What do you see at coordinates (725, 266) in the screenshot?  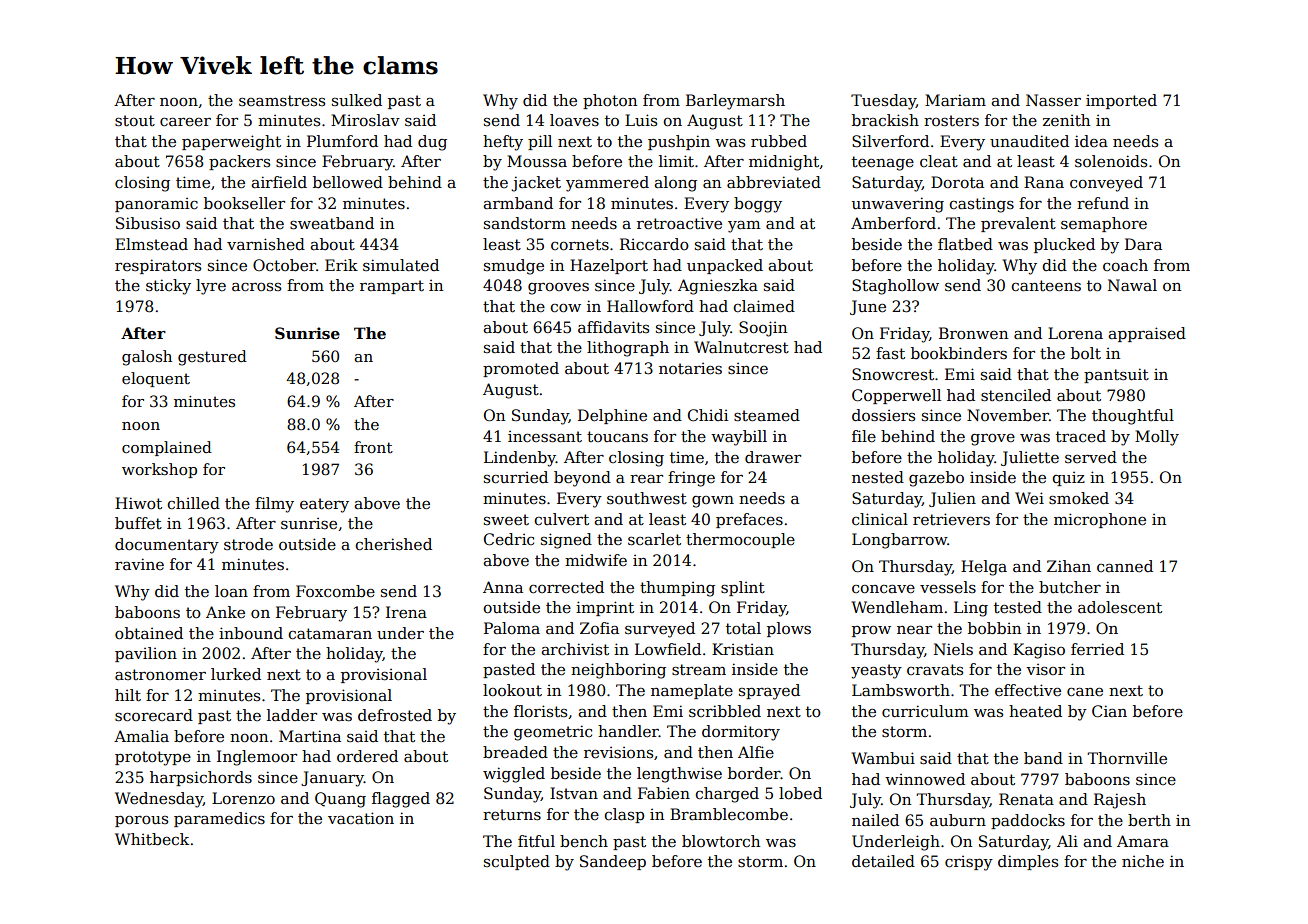 I see `unpacked` at bounding box center [725, 266].
